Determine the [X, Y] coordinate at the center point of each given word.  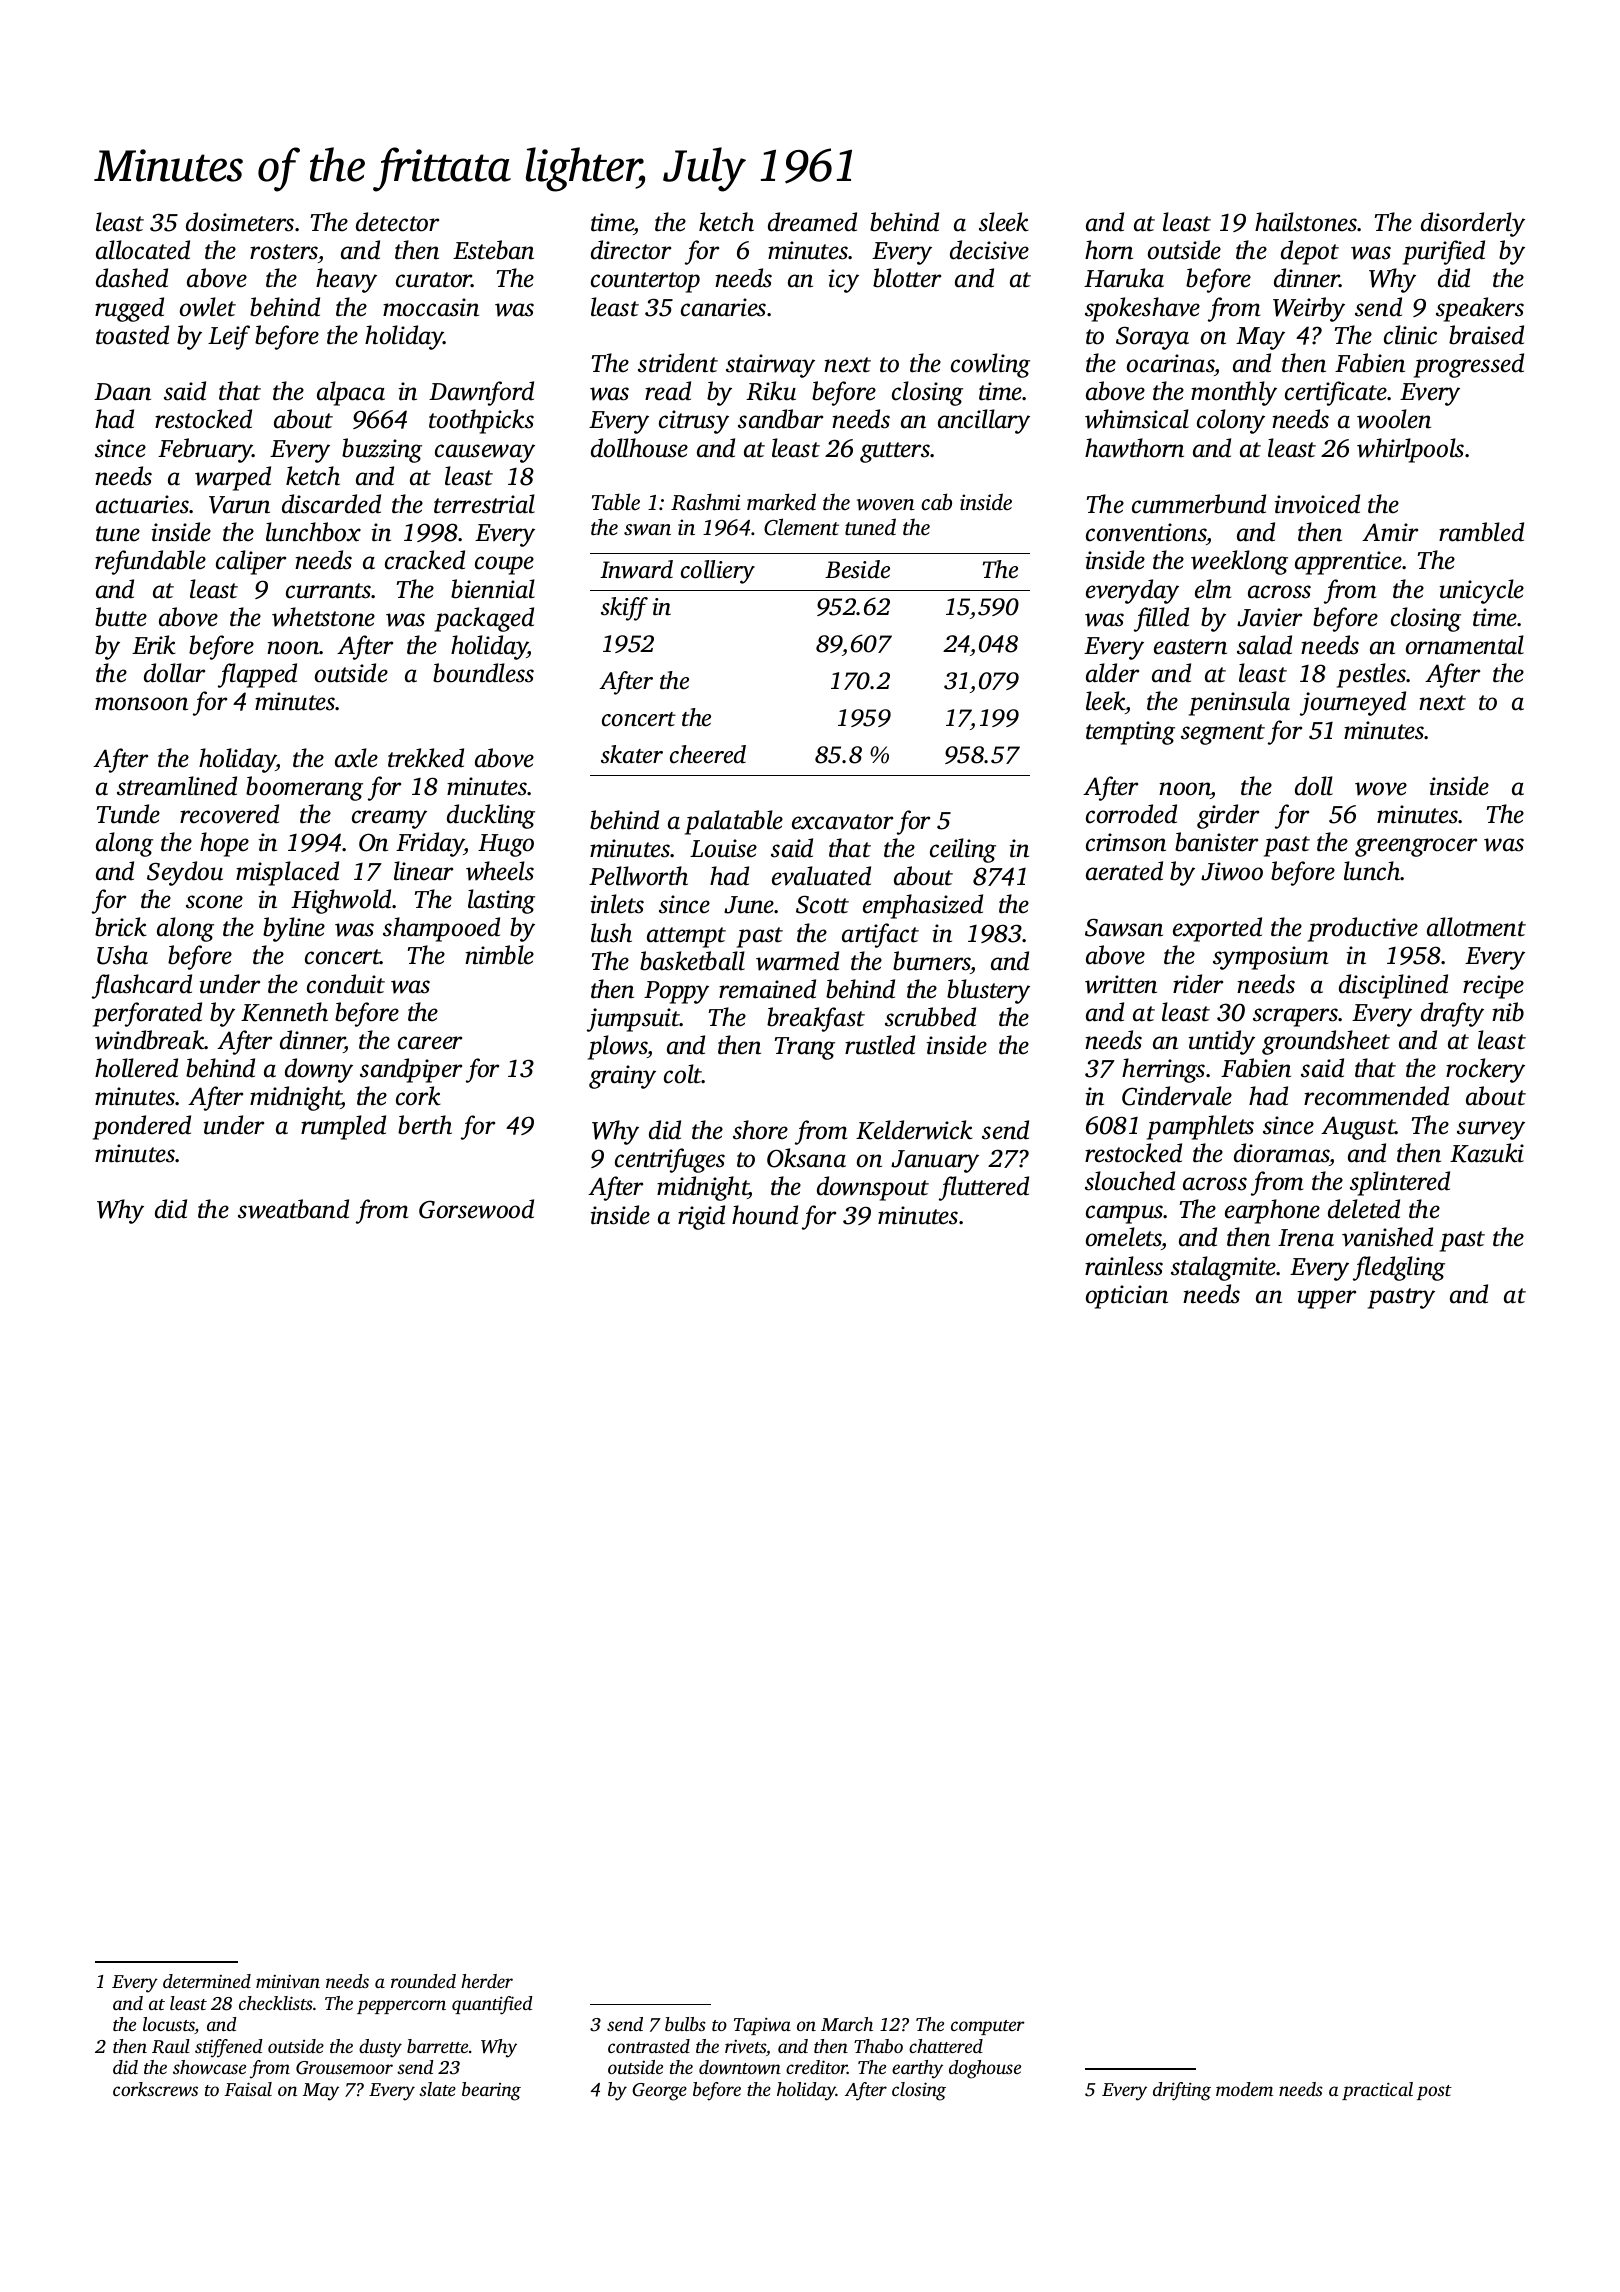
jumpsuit [633, 1020]
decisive [989, 250]
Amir [1390, 532]
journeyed [1353, 703]
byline [294, 929]
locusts [169, 2025]
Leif [229, 337]
